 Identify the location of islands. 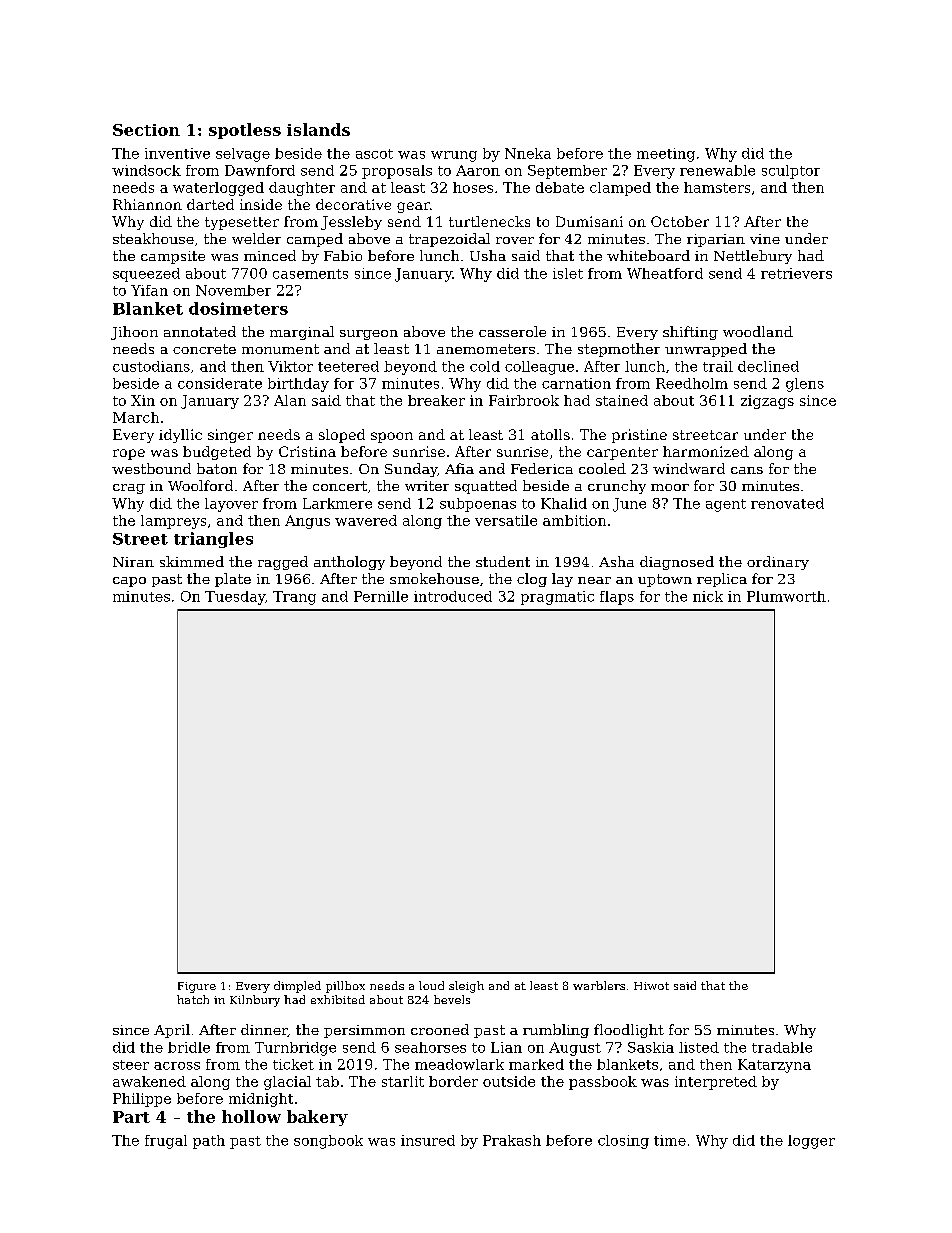
(318, 129).
